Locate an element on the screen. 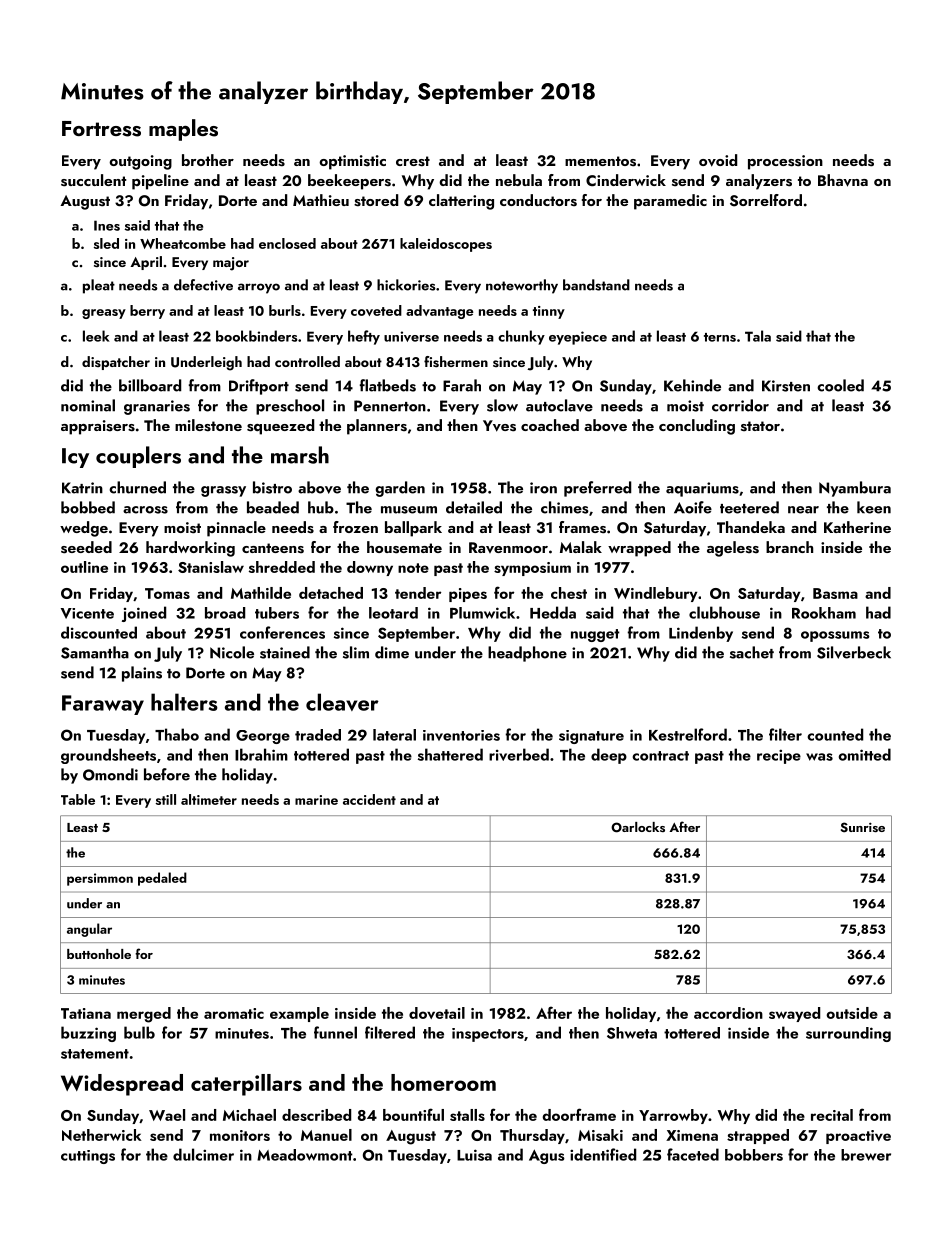  paramedic is located at coordinates (670, 202).
